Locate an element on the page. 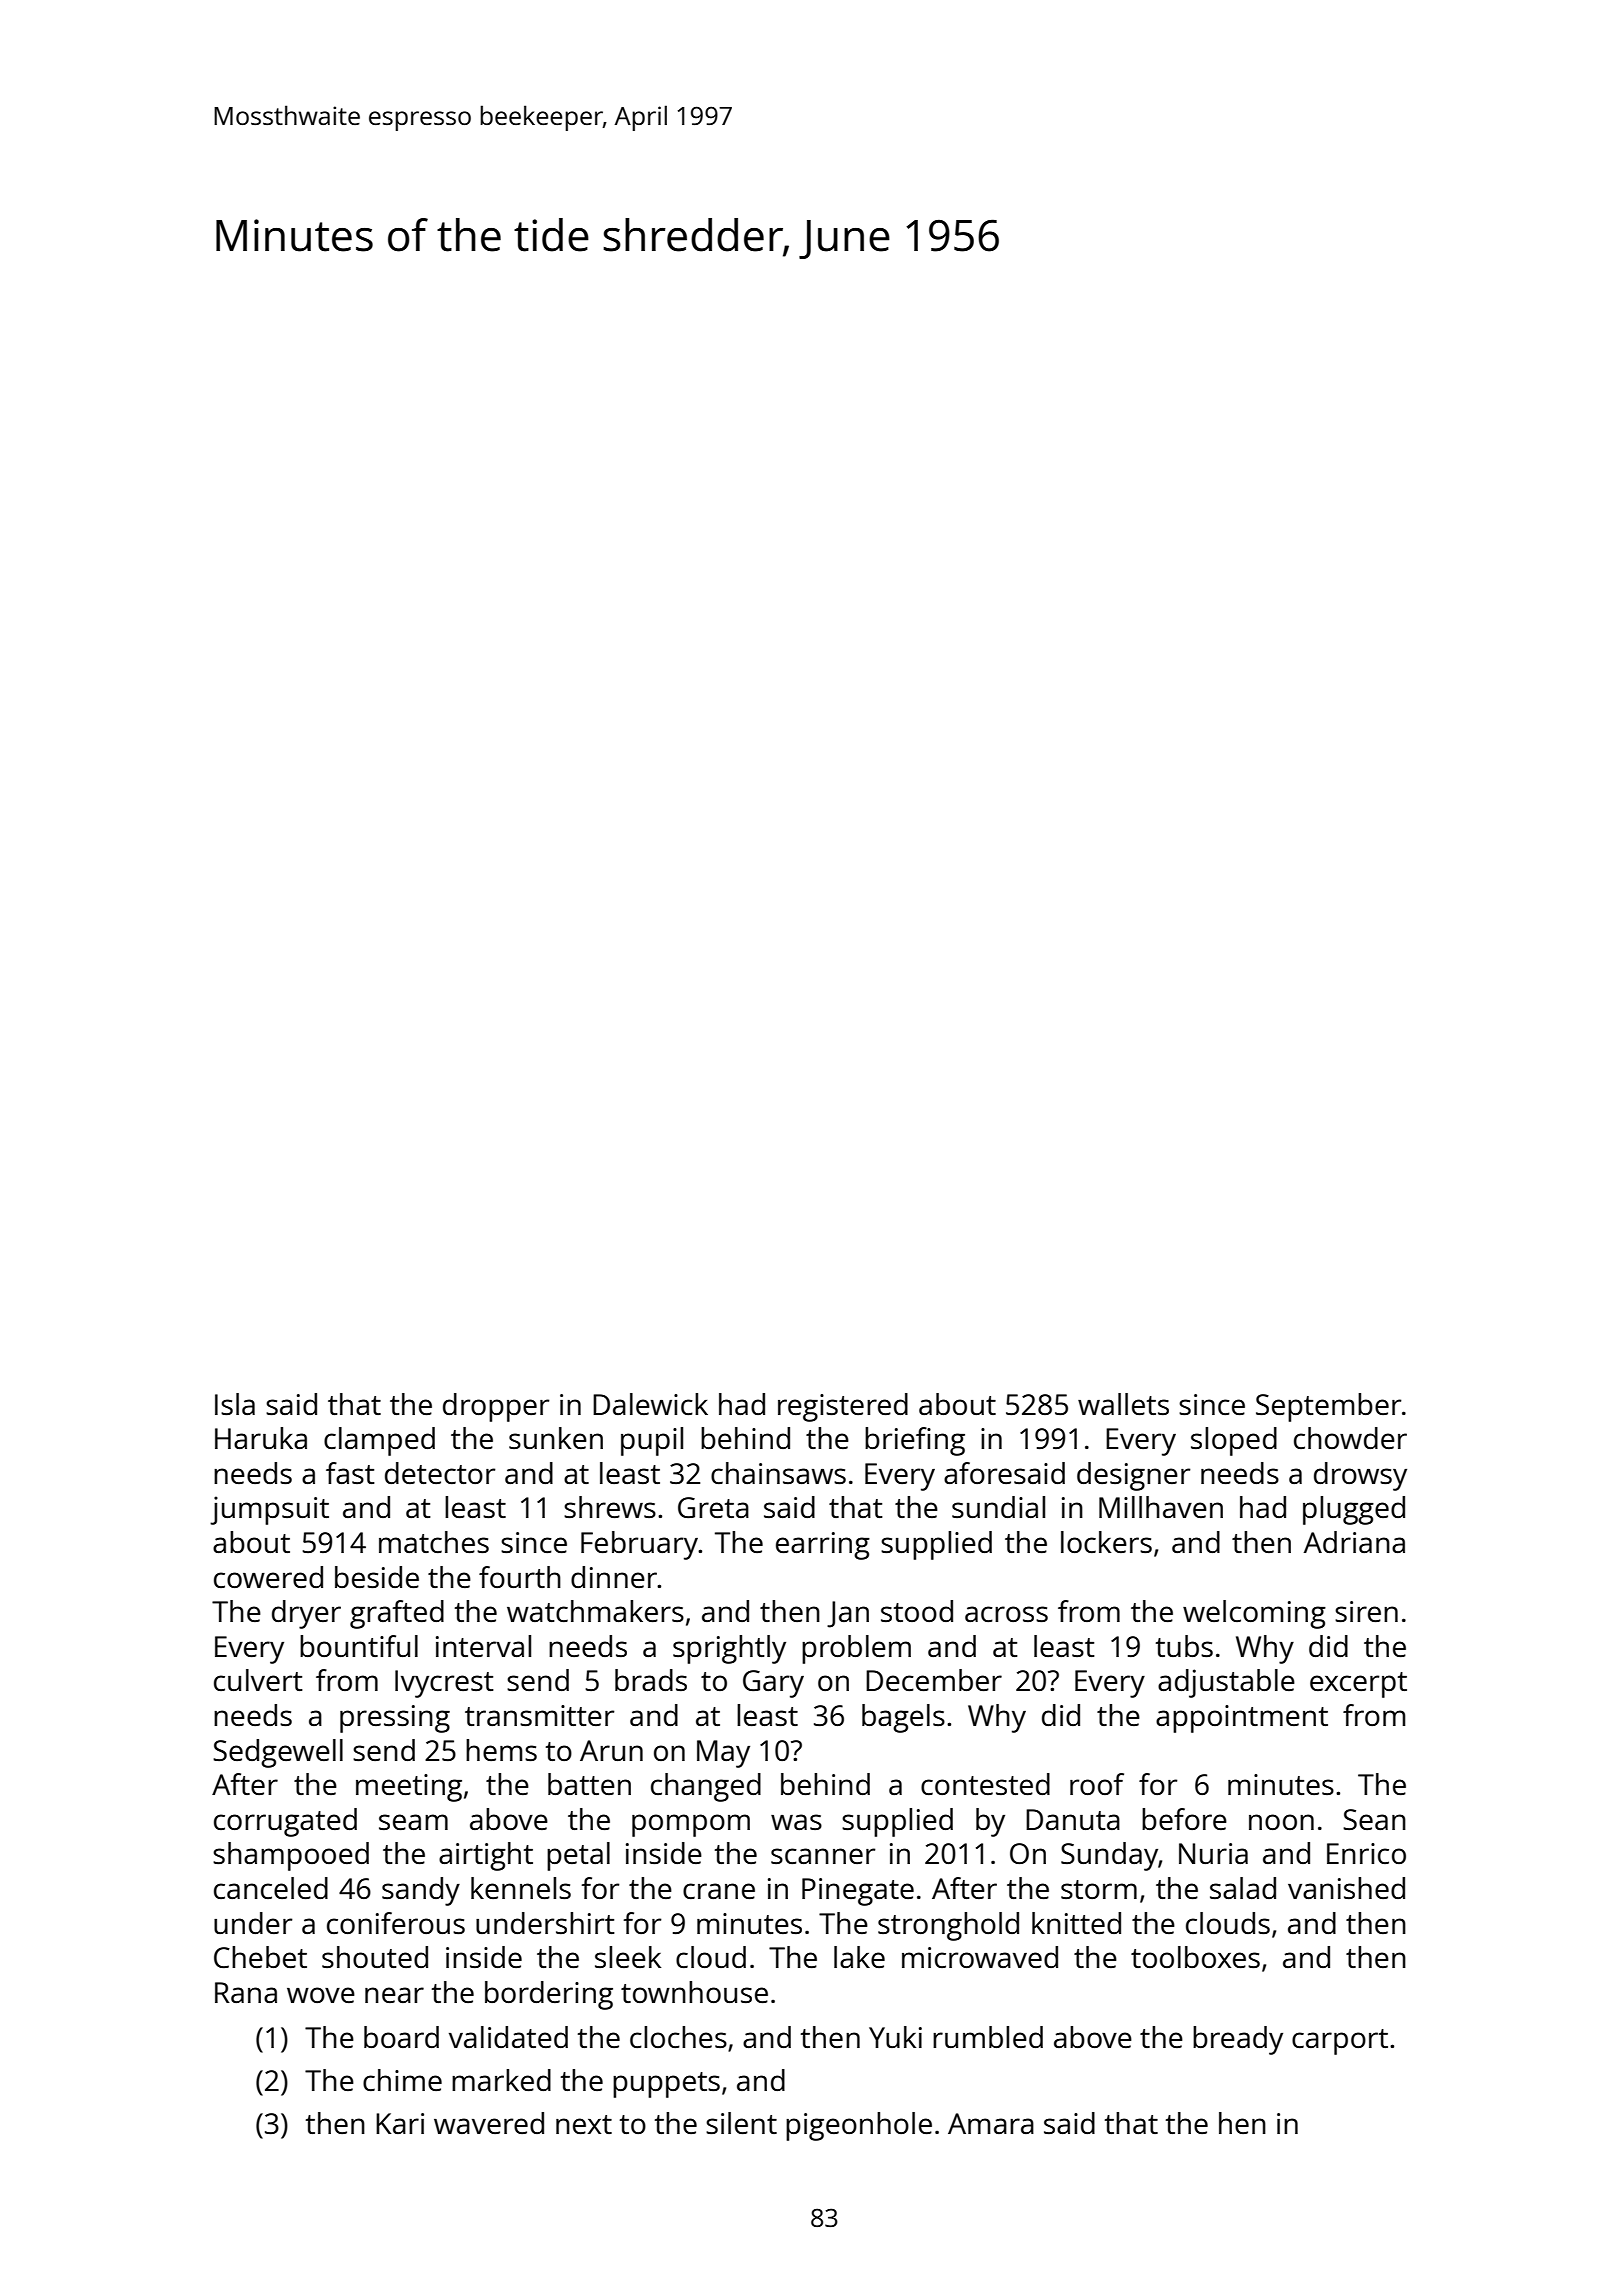 The image size is (1620, 2292). September is located at coordinates (1328, 1407).
